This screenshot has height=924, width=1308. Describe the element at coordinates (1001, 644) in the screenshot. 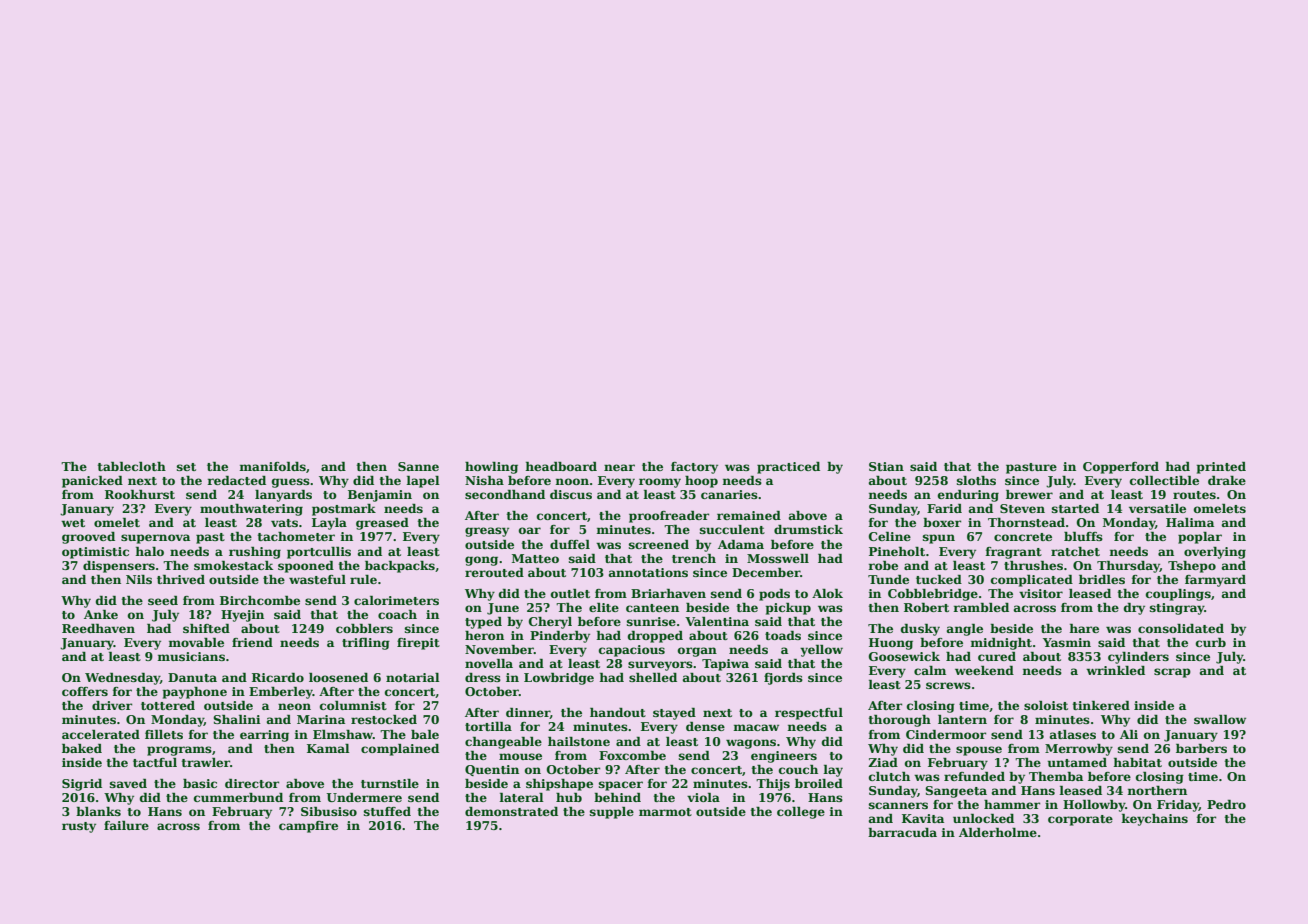

I see `midnight` at that location.
